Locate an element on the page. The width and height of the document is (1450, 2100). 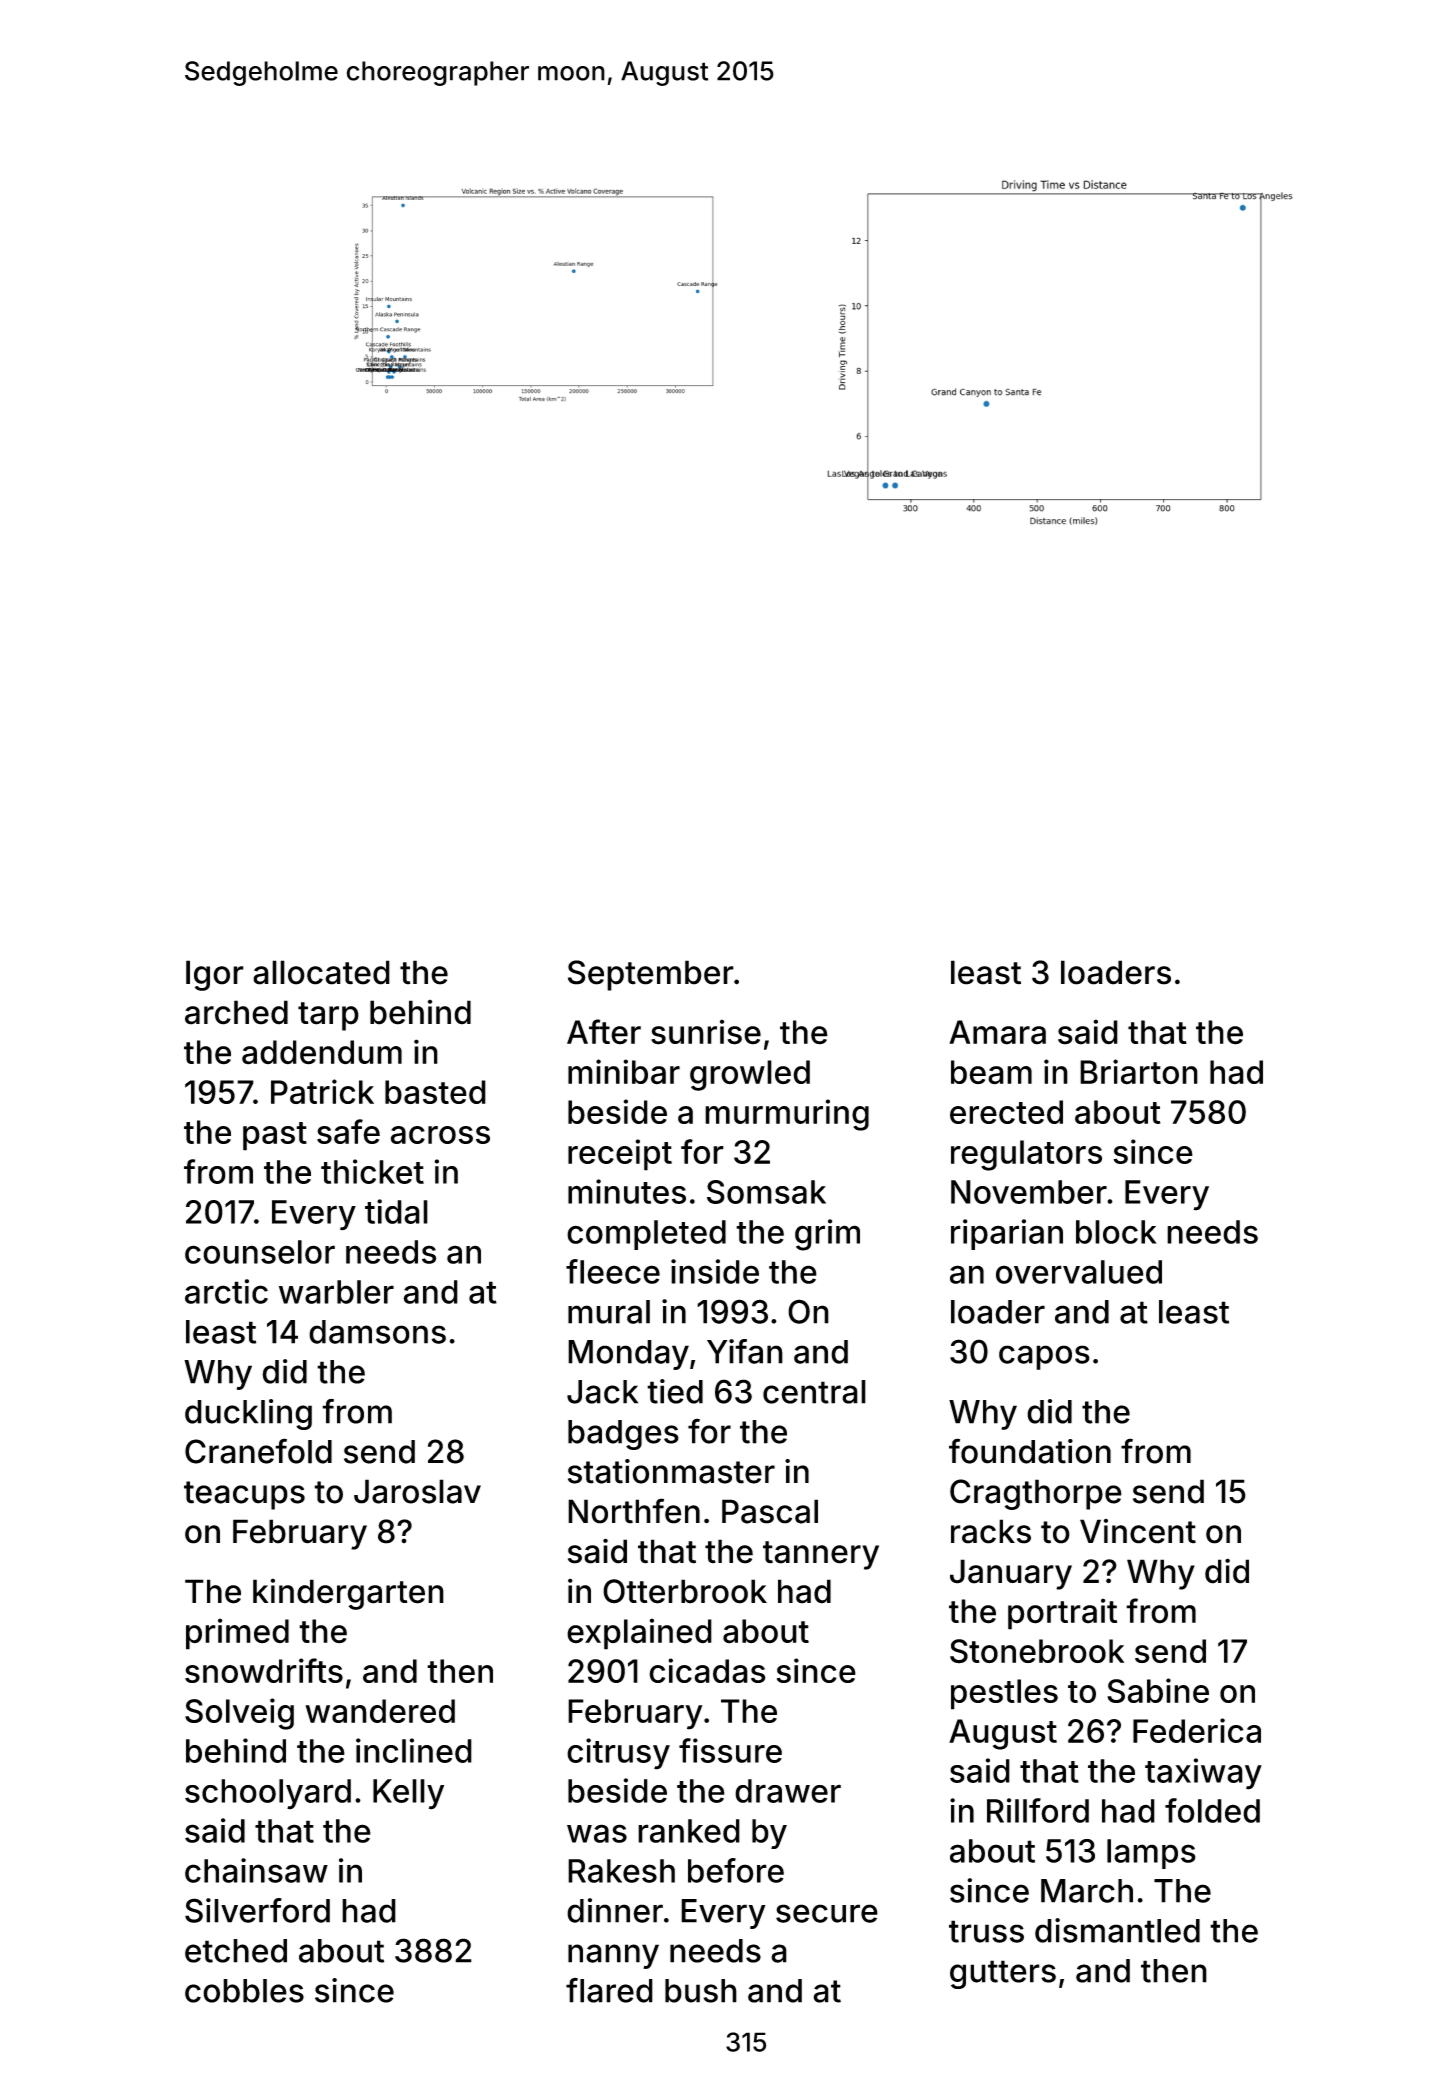
schoolyard is located at coordinates (268, 1794).
